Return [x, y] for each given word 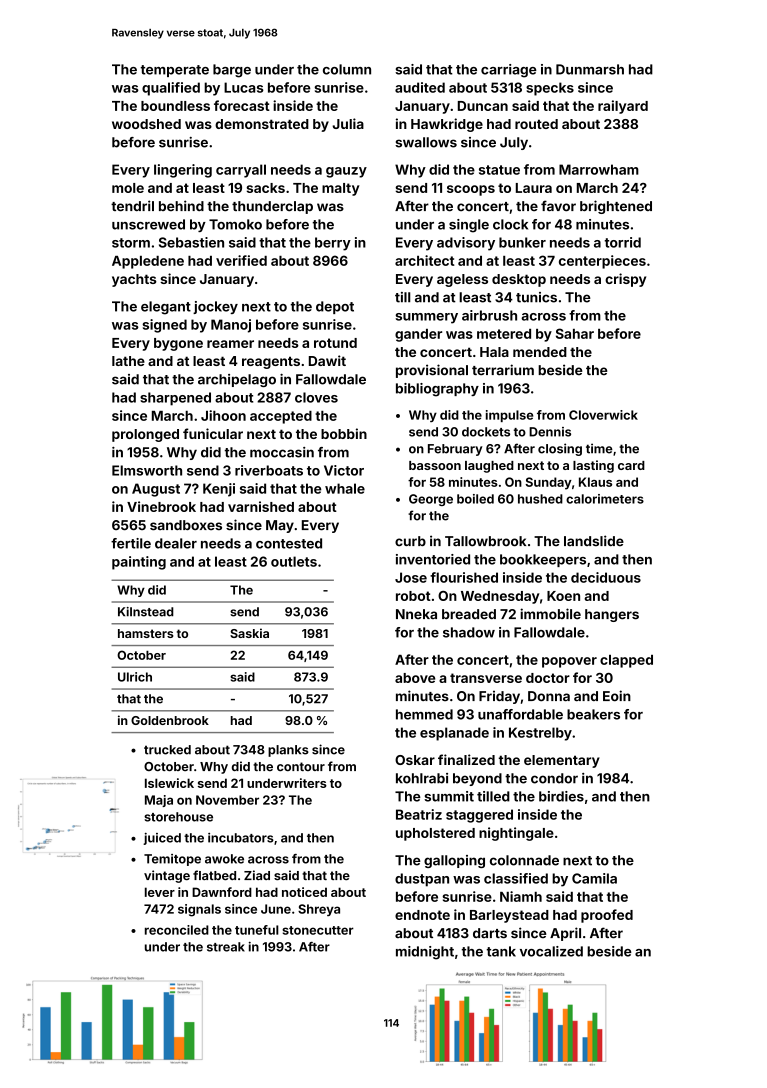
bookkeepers [543, 560]
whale [345, 488]
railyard [623, 107]
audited [420, 87]
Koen [563, 596]
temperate [175, 71]
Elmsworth [147, 470]
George [431, 500]
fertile [131, 543]
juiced [162, 839]
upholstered [435, 834]
